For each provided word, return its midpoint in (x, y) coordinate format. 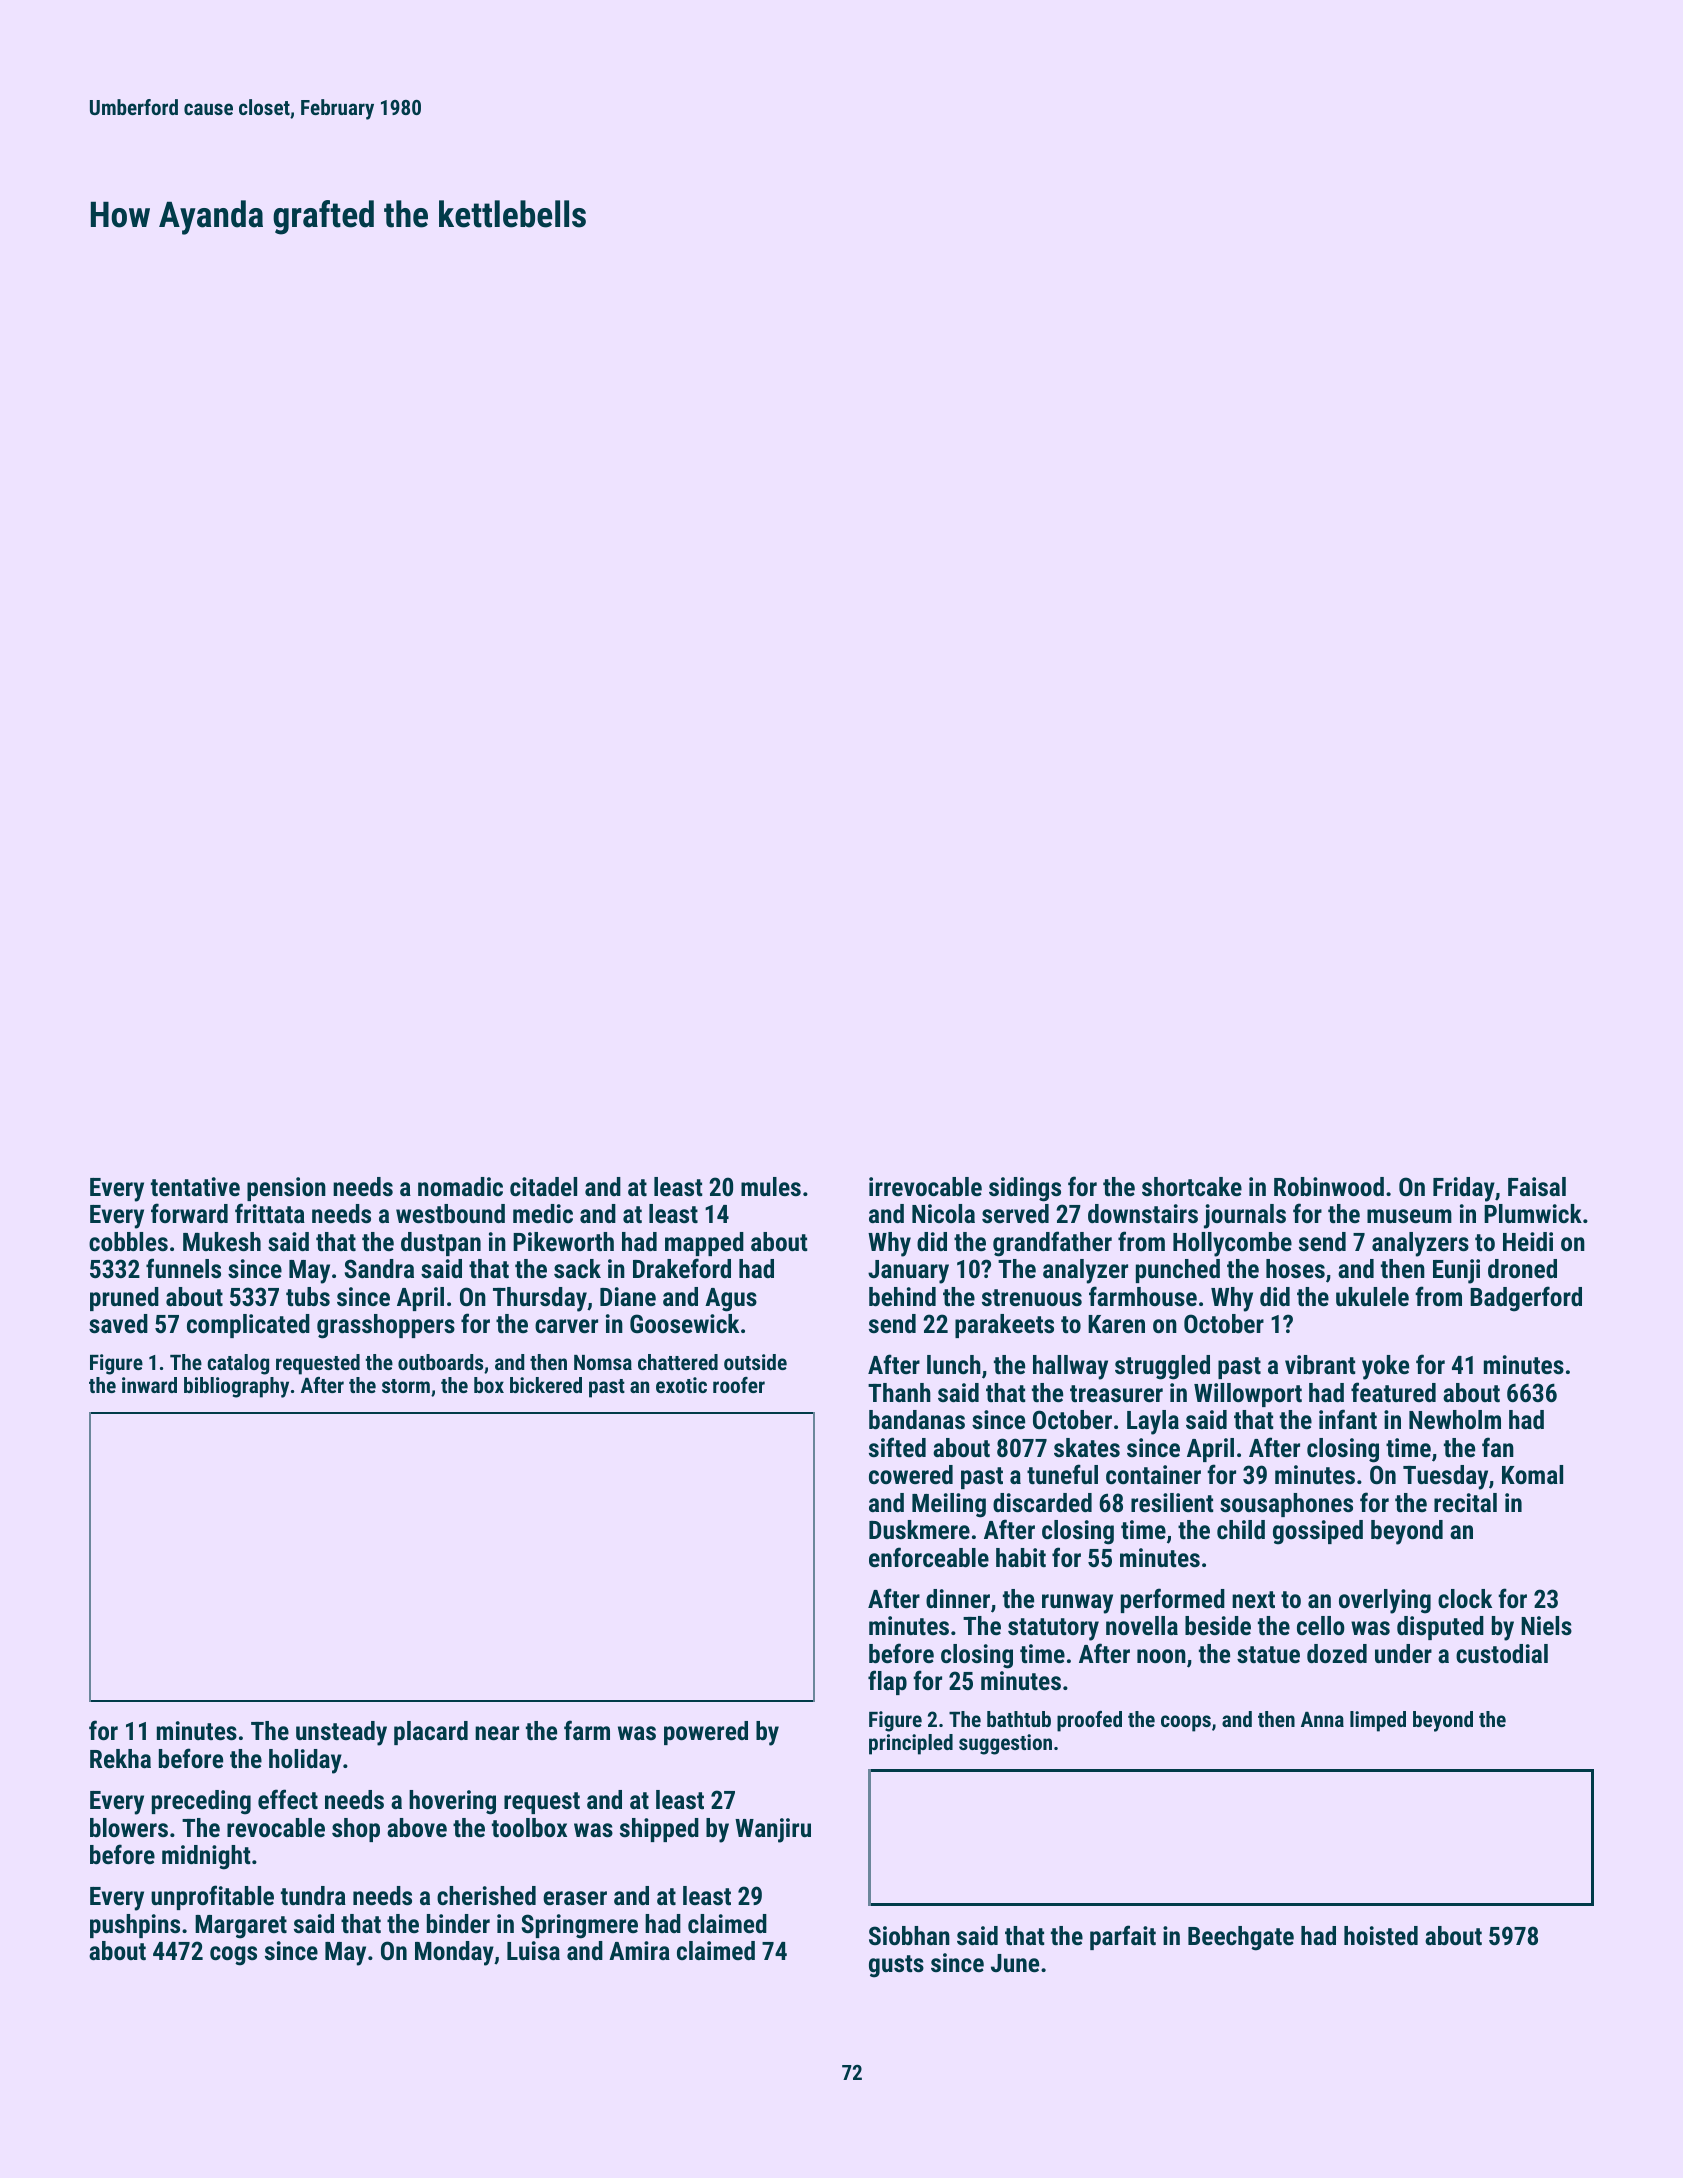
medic (543, 1213)
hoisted (1381, 1935)
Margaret (241, 1927)
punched (1178, 1271)
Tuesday (1445, 1477)
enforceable (929, 1557)
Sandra (379, 1268)
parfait (1123, 1937)
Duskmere (919, 1529)
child (1241, 1529)
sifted (897, 1447)
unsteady (341, 1733)
